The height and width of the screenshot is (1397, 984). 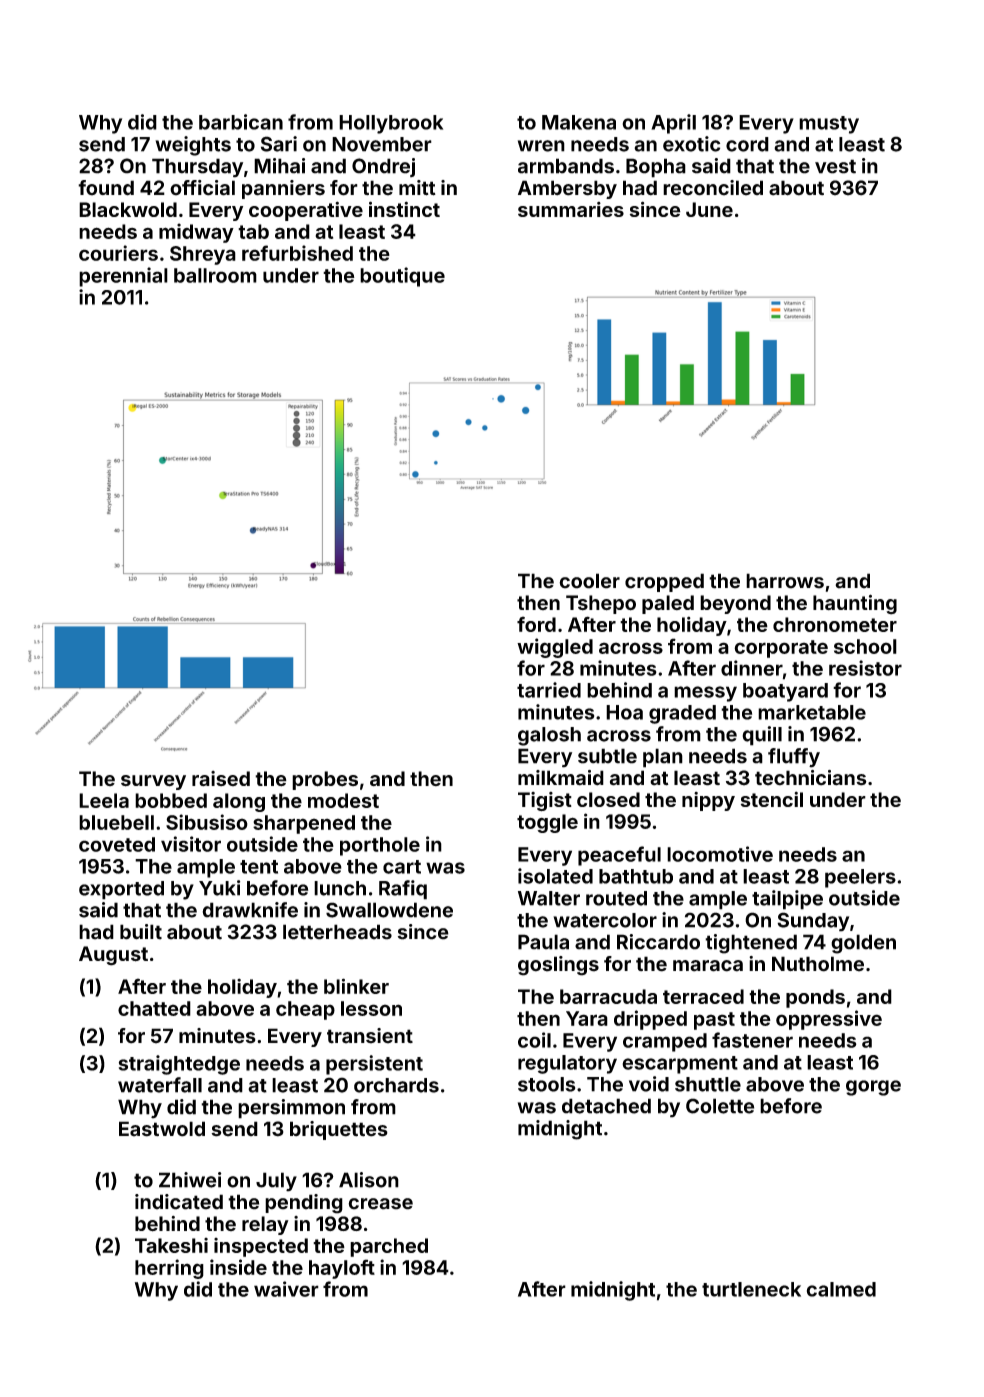 What do you see at coordinates (106, 188) in the screenshot?
I see `found` at bounding box center [106, 188].
